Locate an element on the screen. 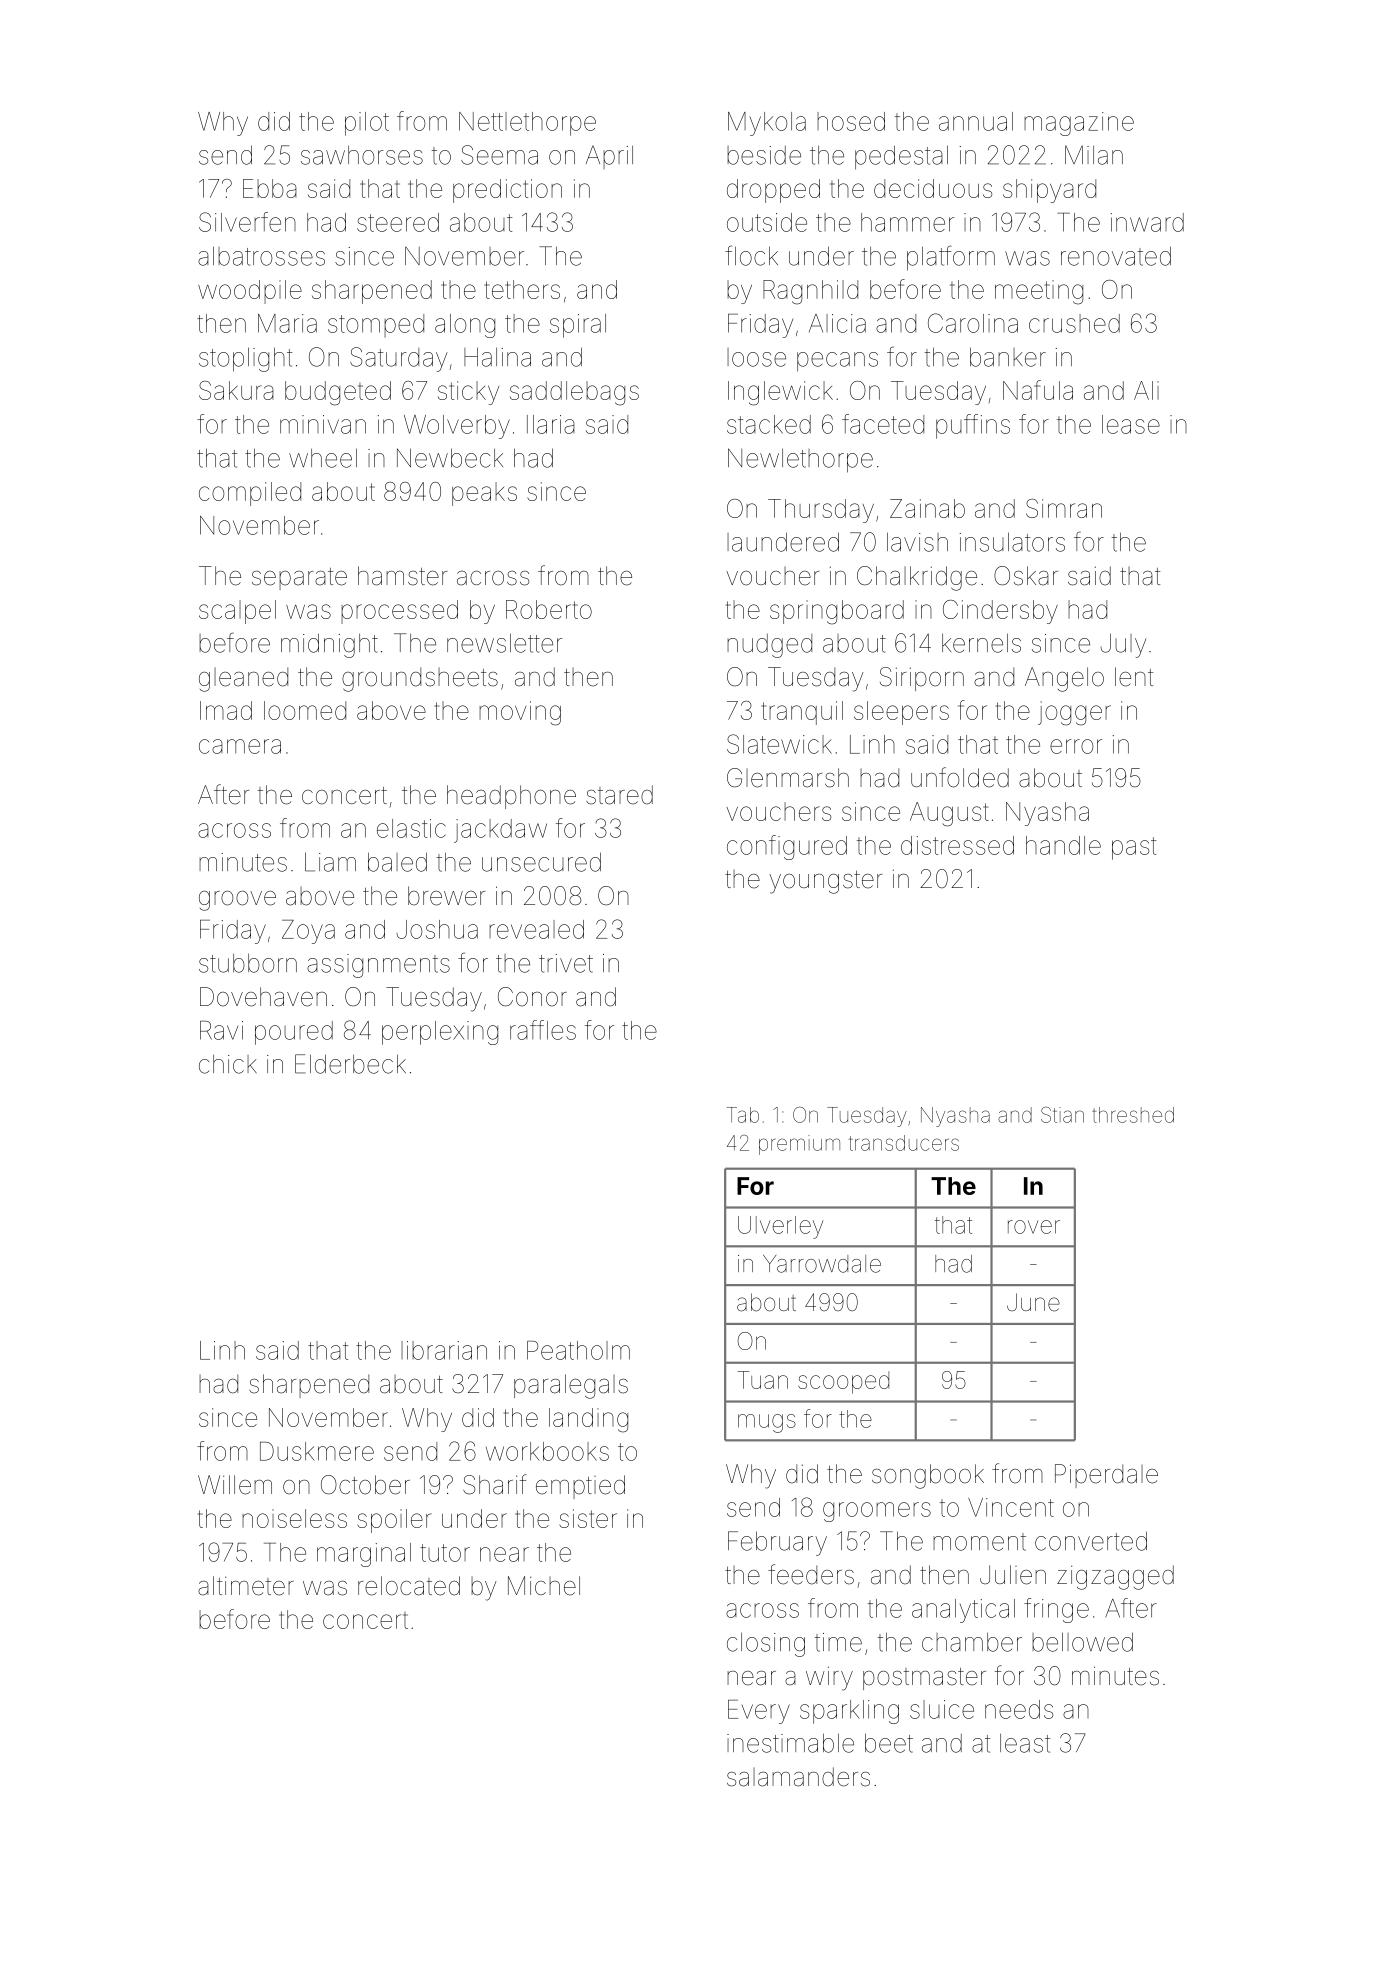 The height and width of the screenshot is (1969, 1386). Nettlethorpe is located at coordinates (527, 124).
